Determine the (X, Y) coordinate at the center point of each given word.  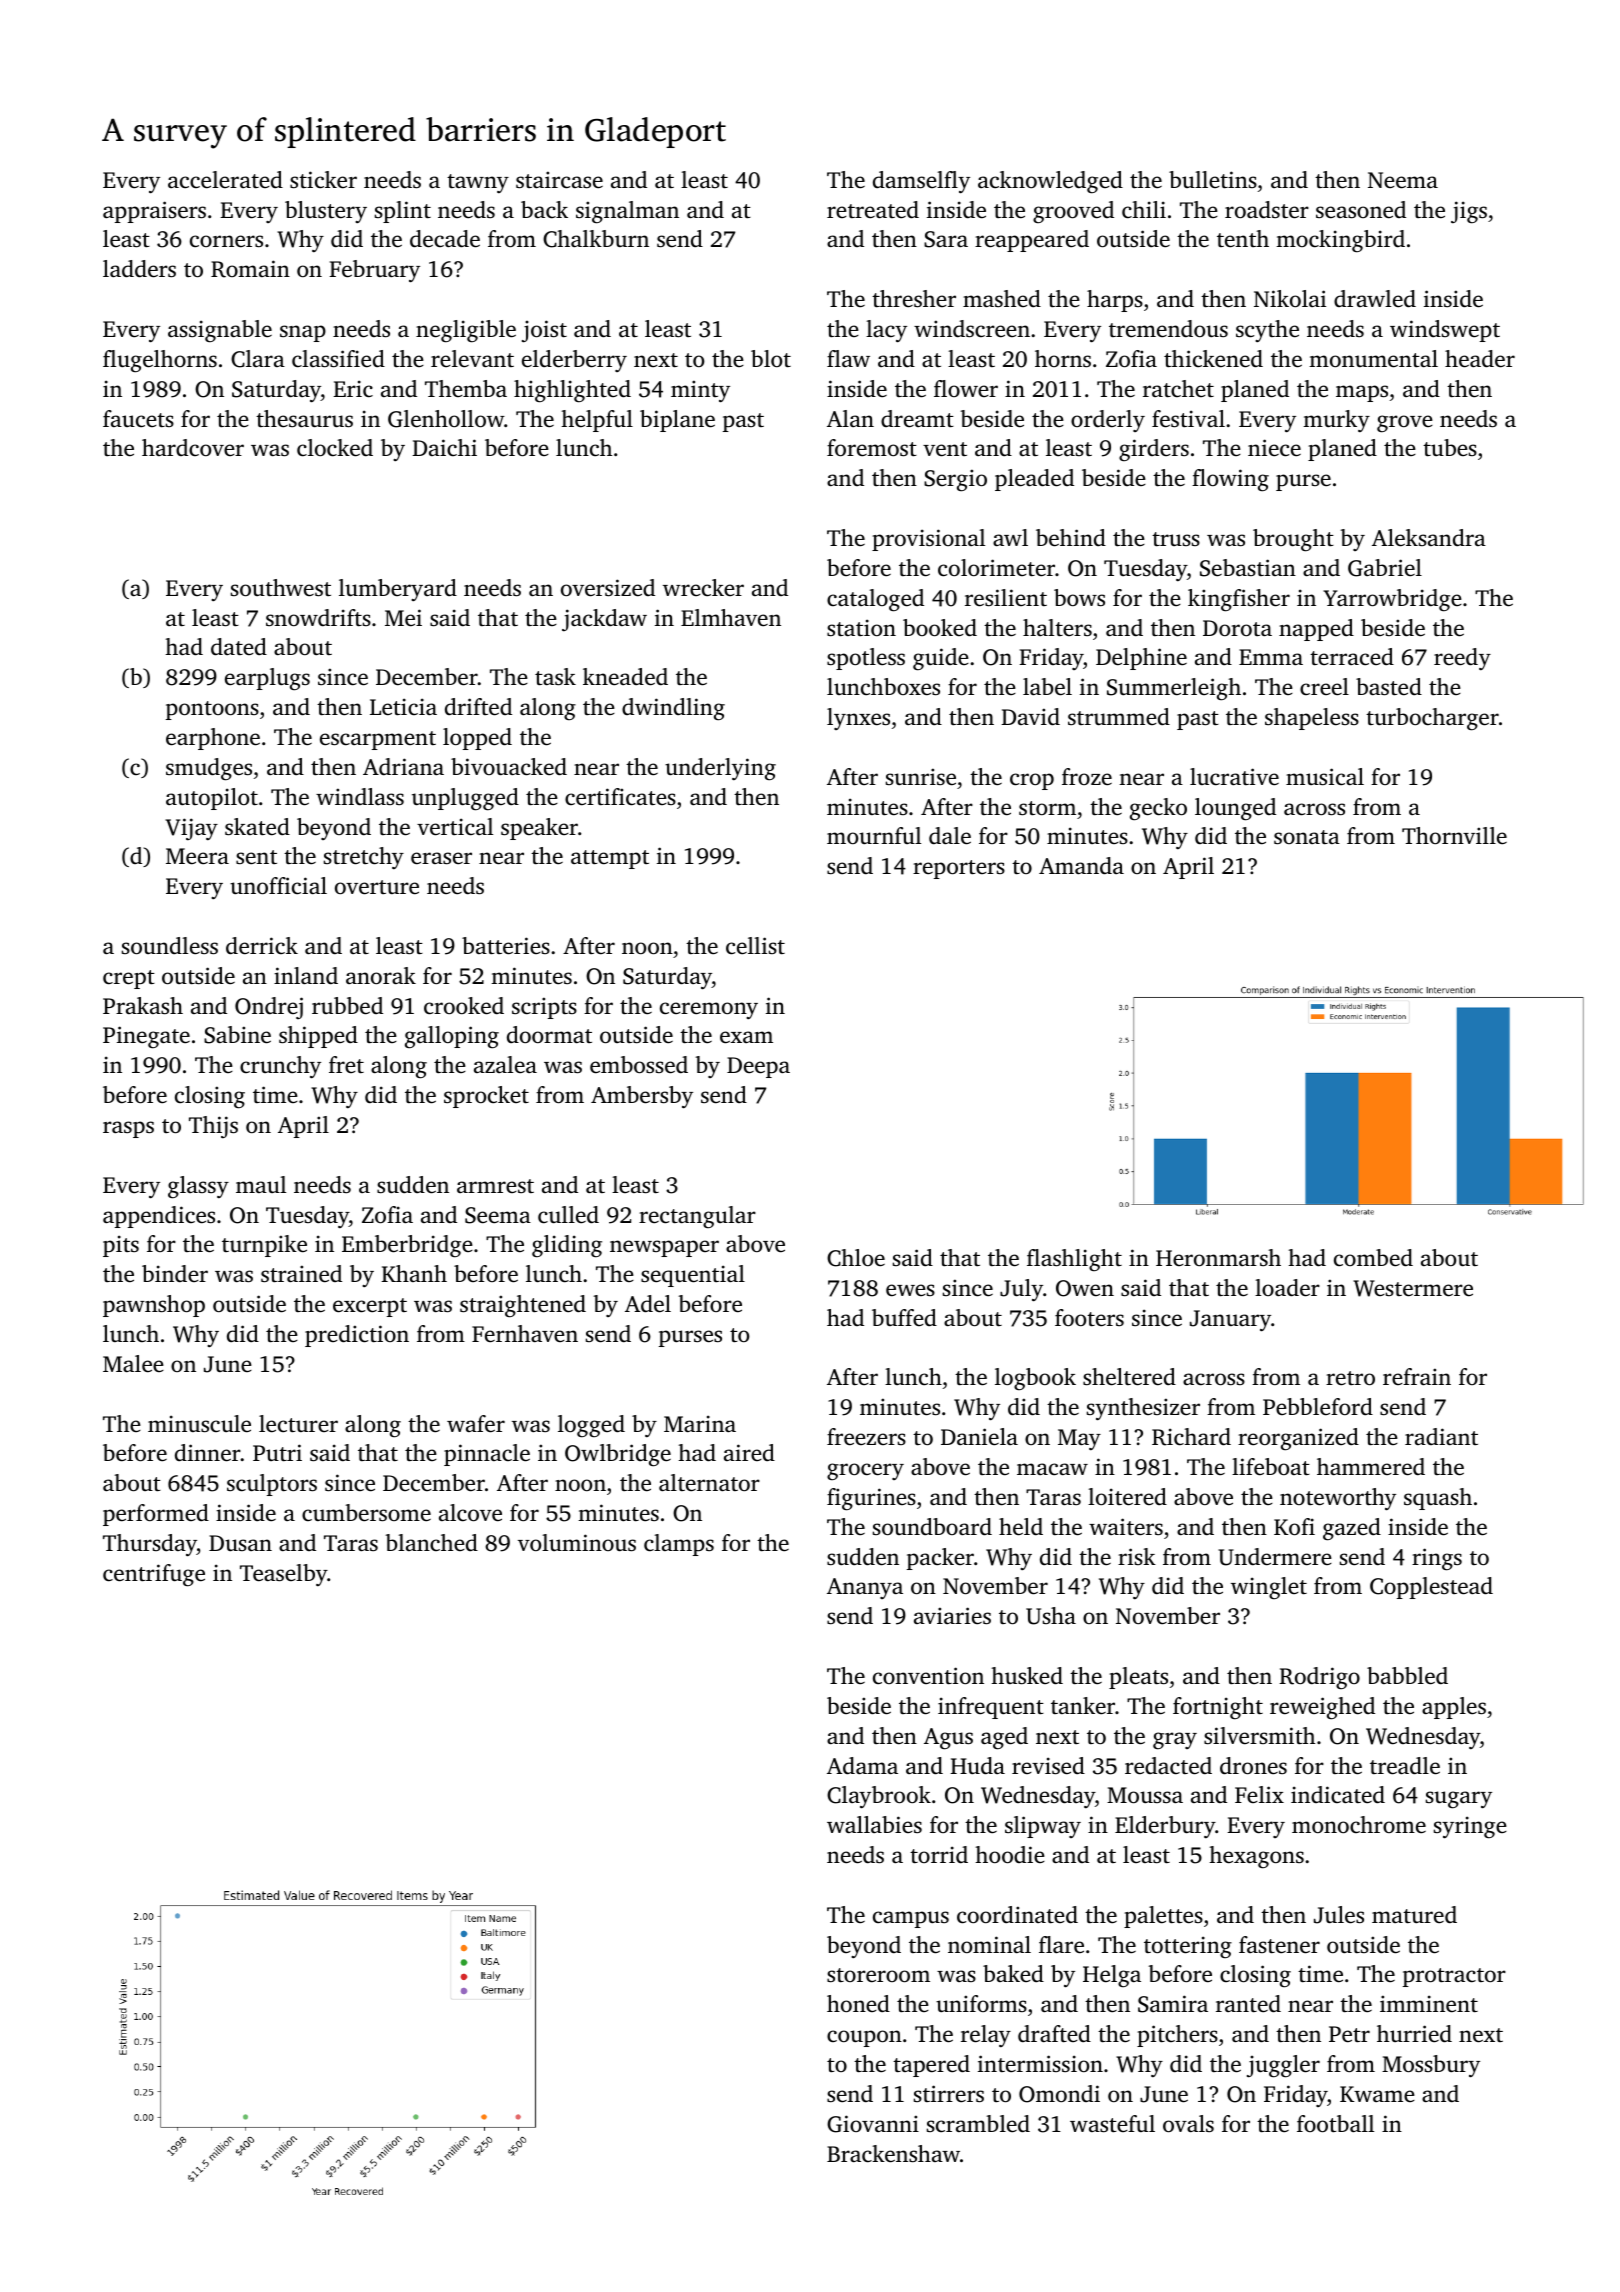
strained (301, 1274)
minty (700, 391)
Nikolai (1290, 298)
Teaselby (283, 1575)
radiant (1441, 1436)
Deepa (758, 1067)
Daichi (444, 447)
